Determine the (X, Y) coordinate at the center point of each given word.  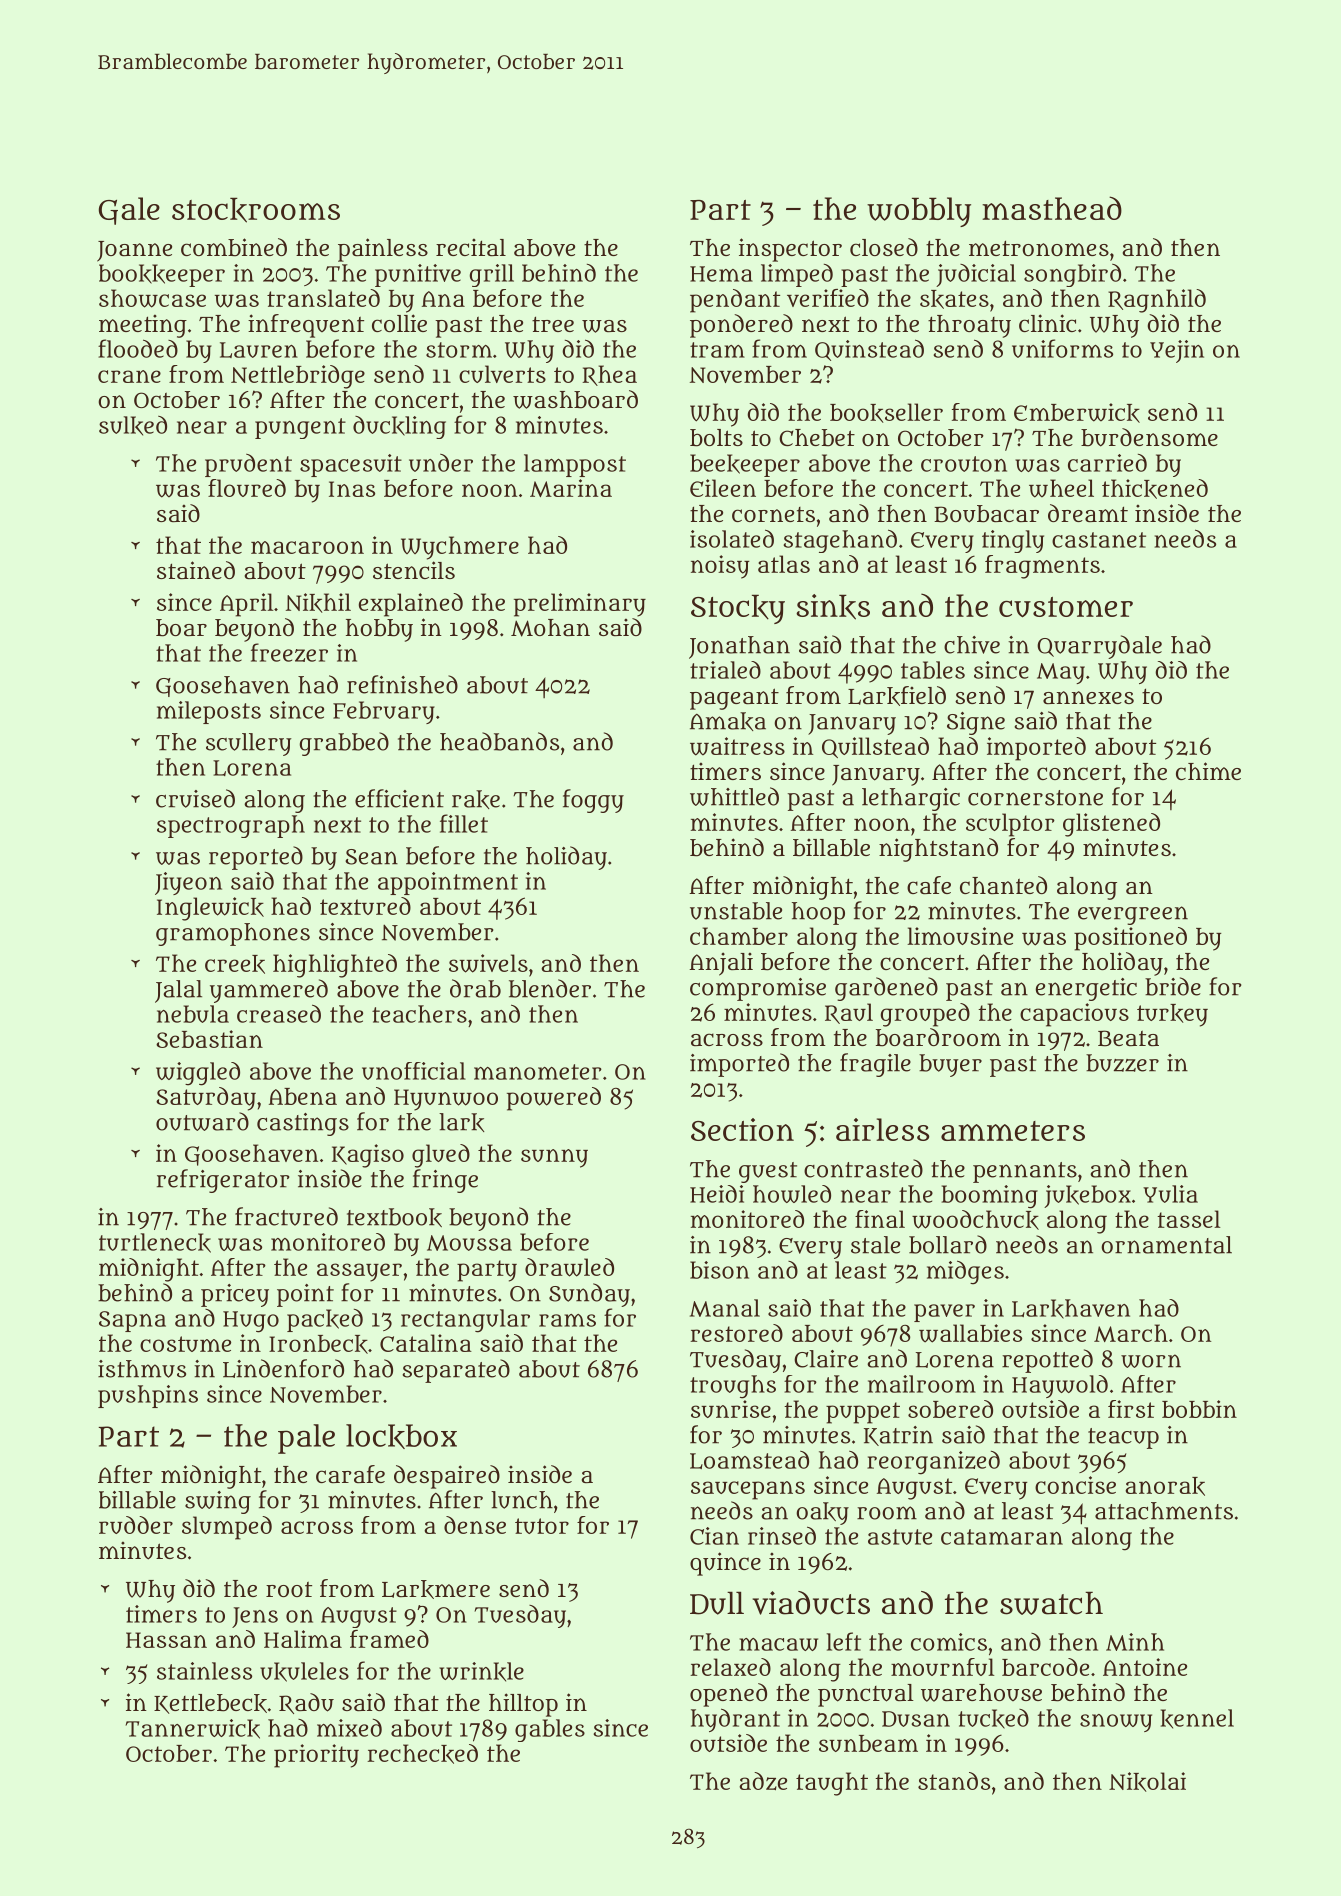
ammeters (1013, 1131)
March (1131, 1333)
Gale (129, 211)
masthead (1052, 208)
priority (316, 1756)
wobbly (919, 212)
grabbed (344, 744)
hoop (818, 913)
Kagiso (368, 1156)
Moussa (469, 1243)
